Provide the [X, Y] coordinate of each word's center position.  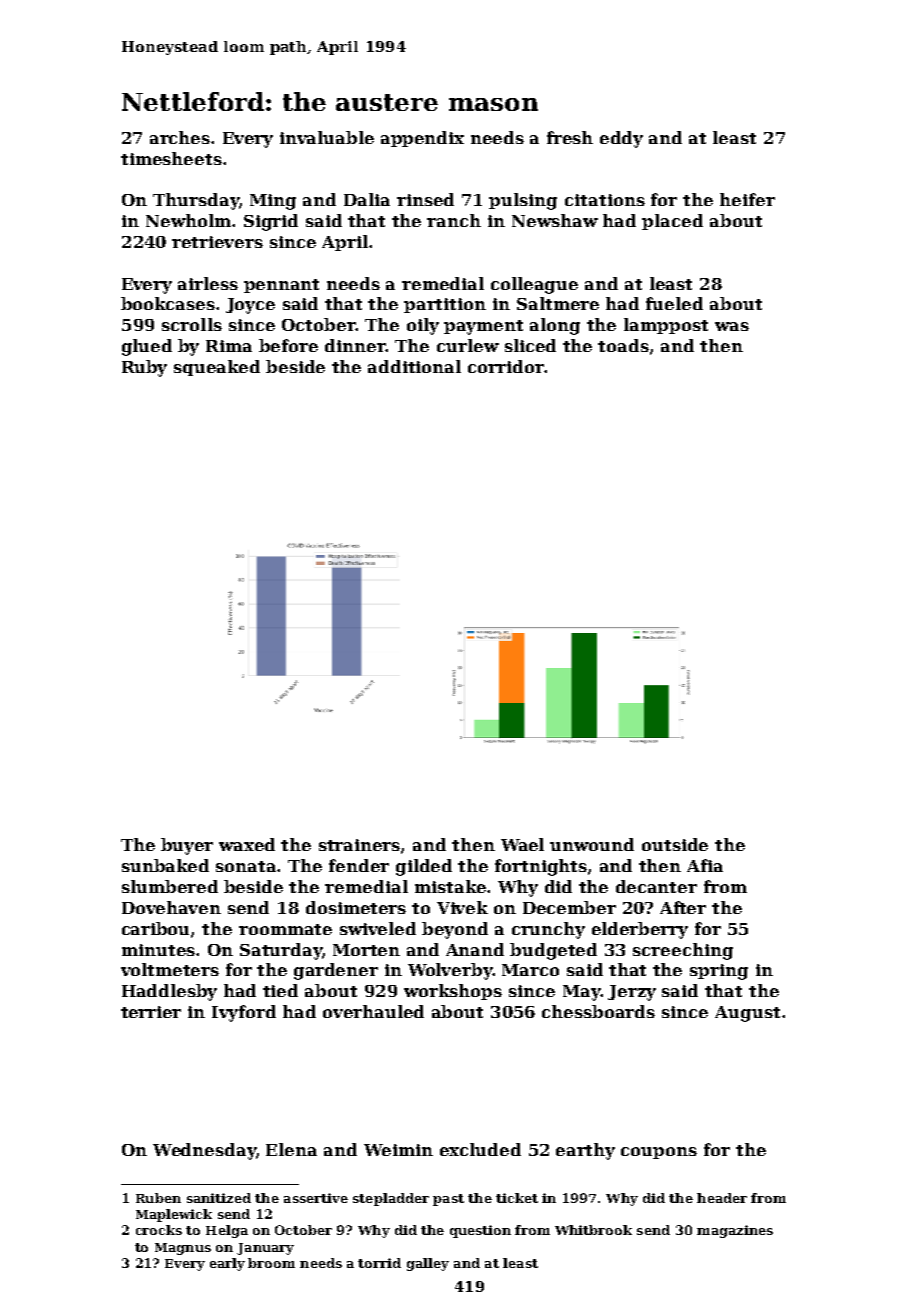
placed [672, 222]
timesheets [171, 158]
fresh [570, 137]
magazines [735, 1231]
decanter [656, 886]
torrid [379, 1263]
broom [271, 1263]
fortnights [541, 867]
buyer [187, 846]
